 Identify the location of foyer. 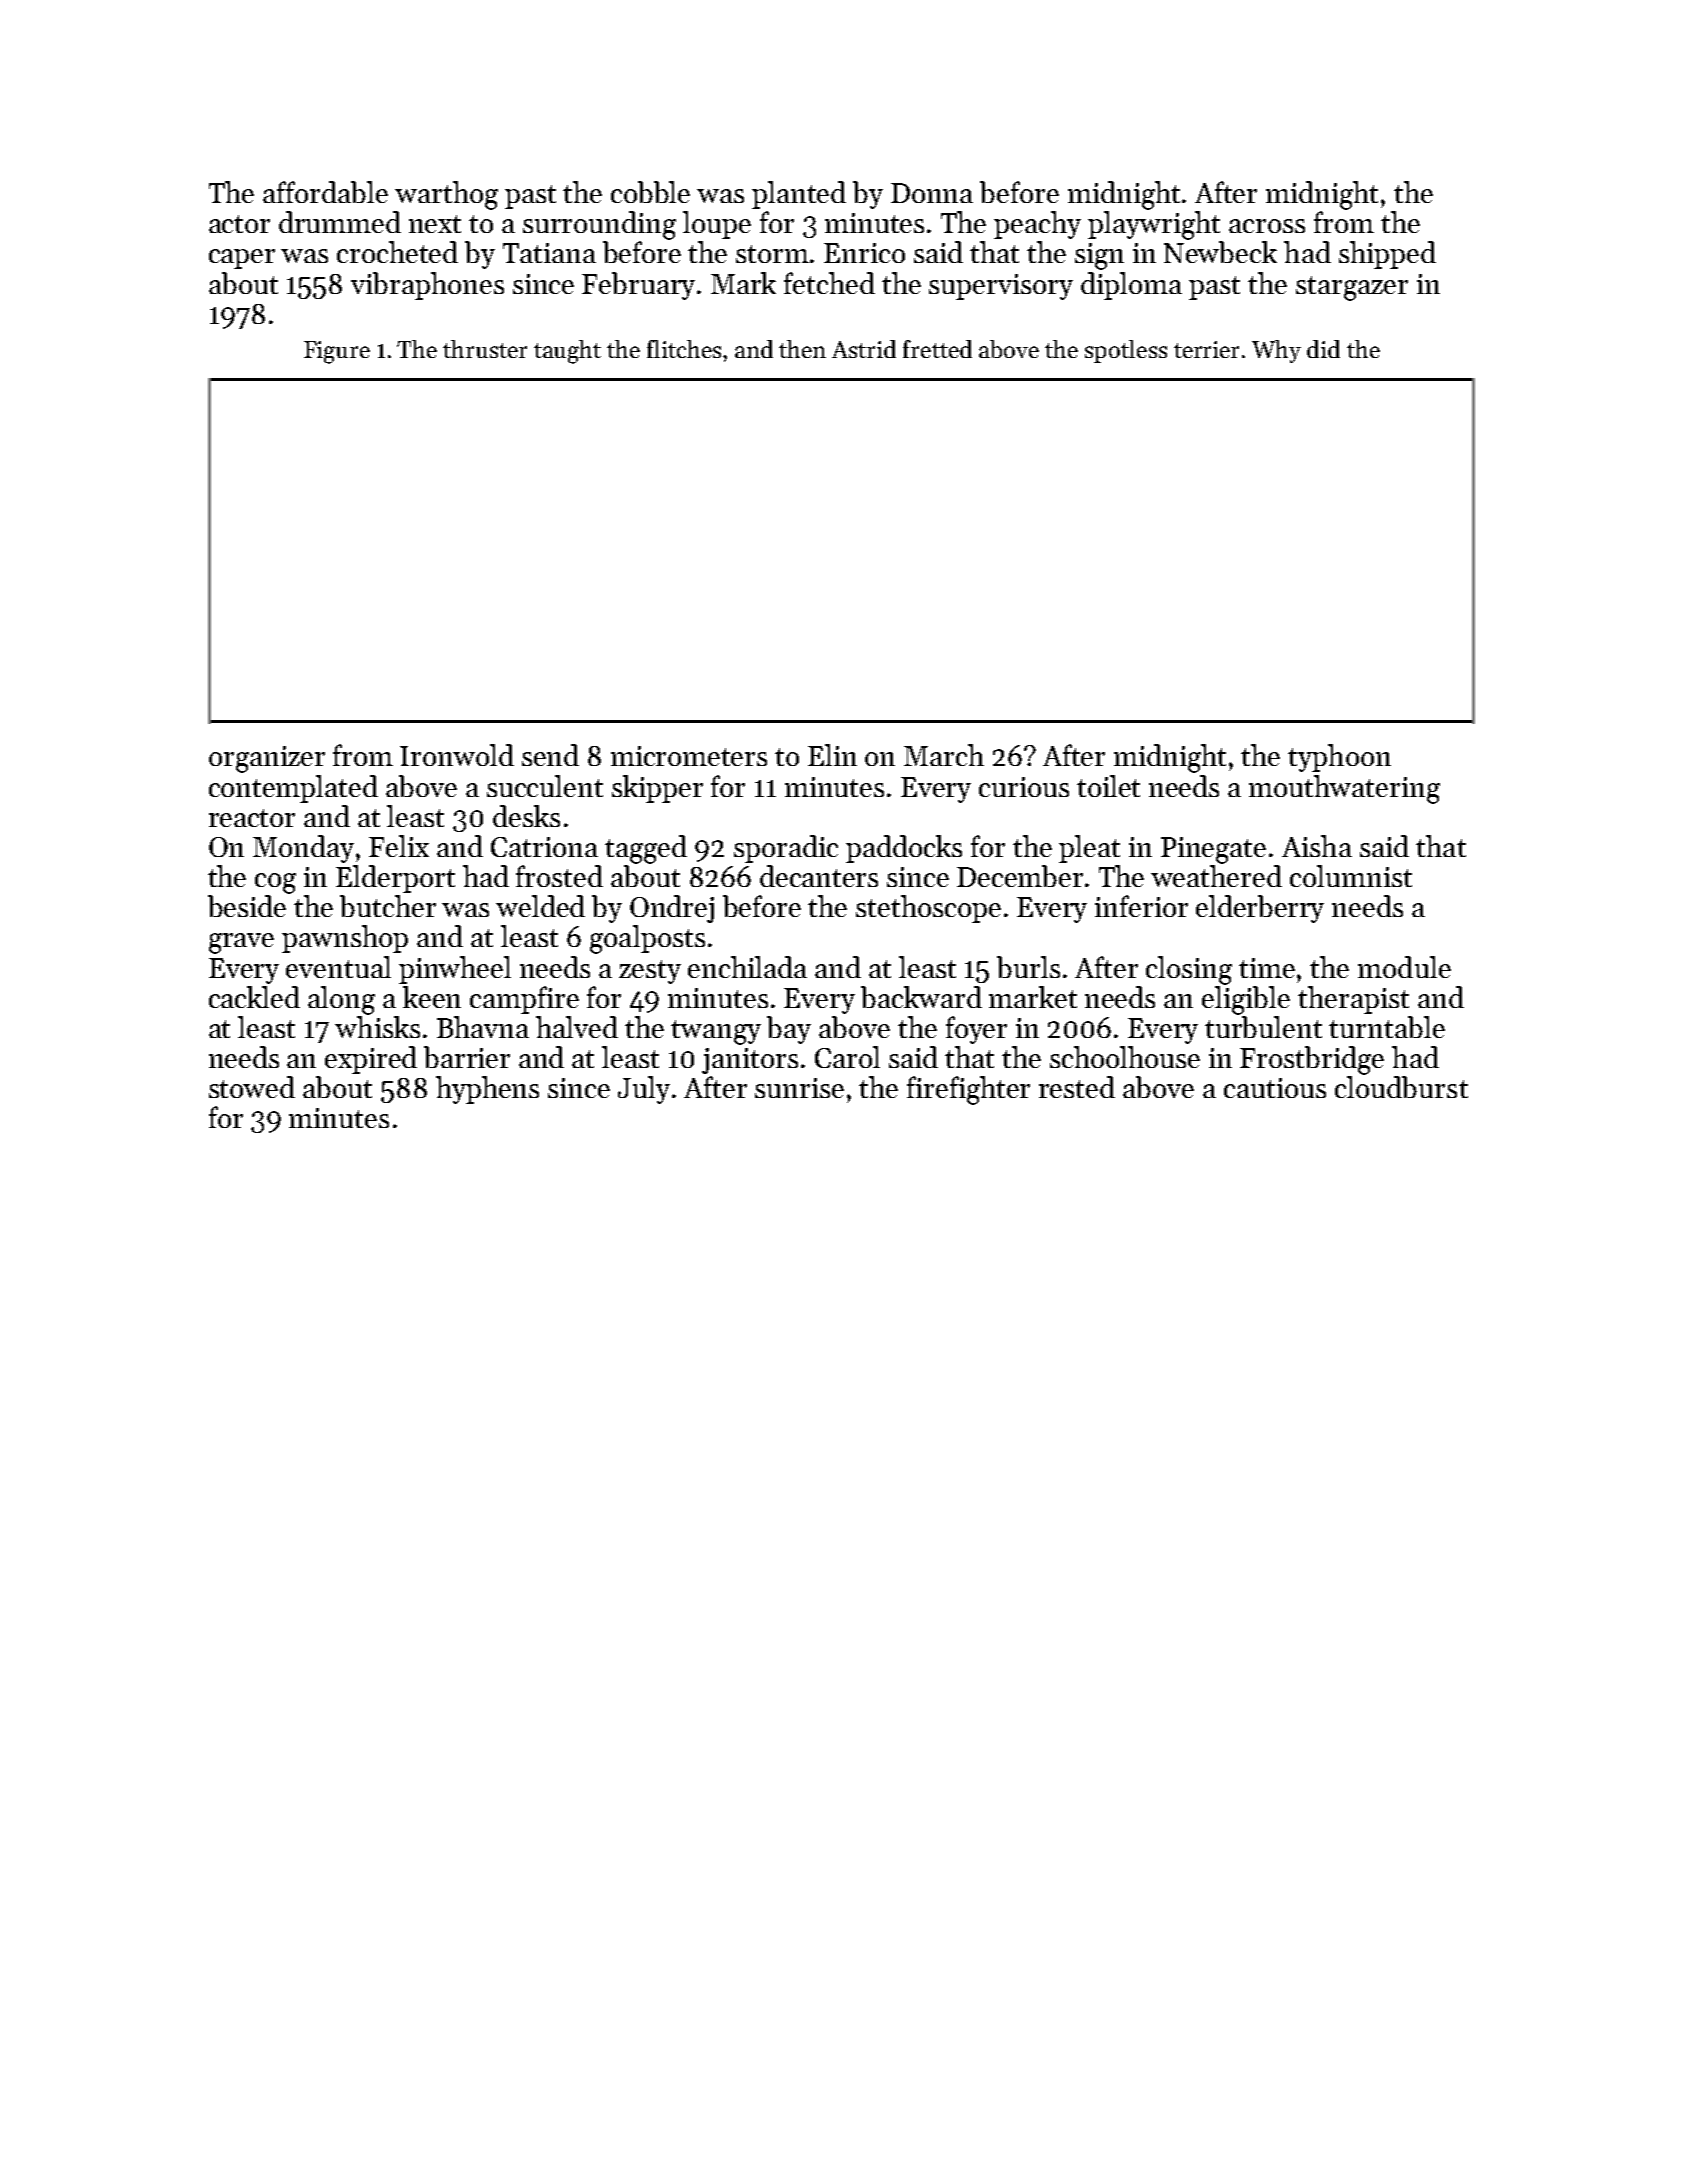
(976, 1030).
